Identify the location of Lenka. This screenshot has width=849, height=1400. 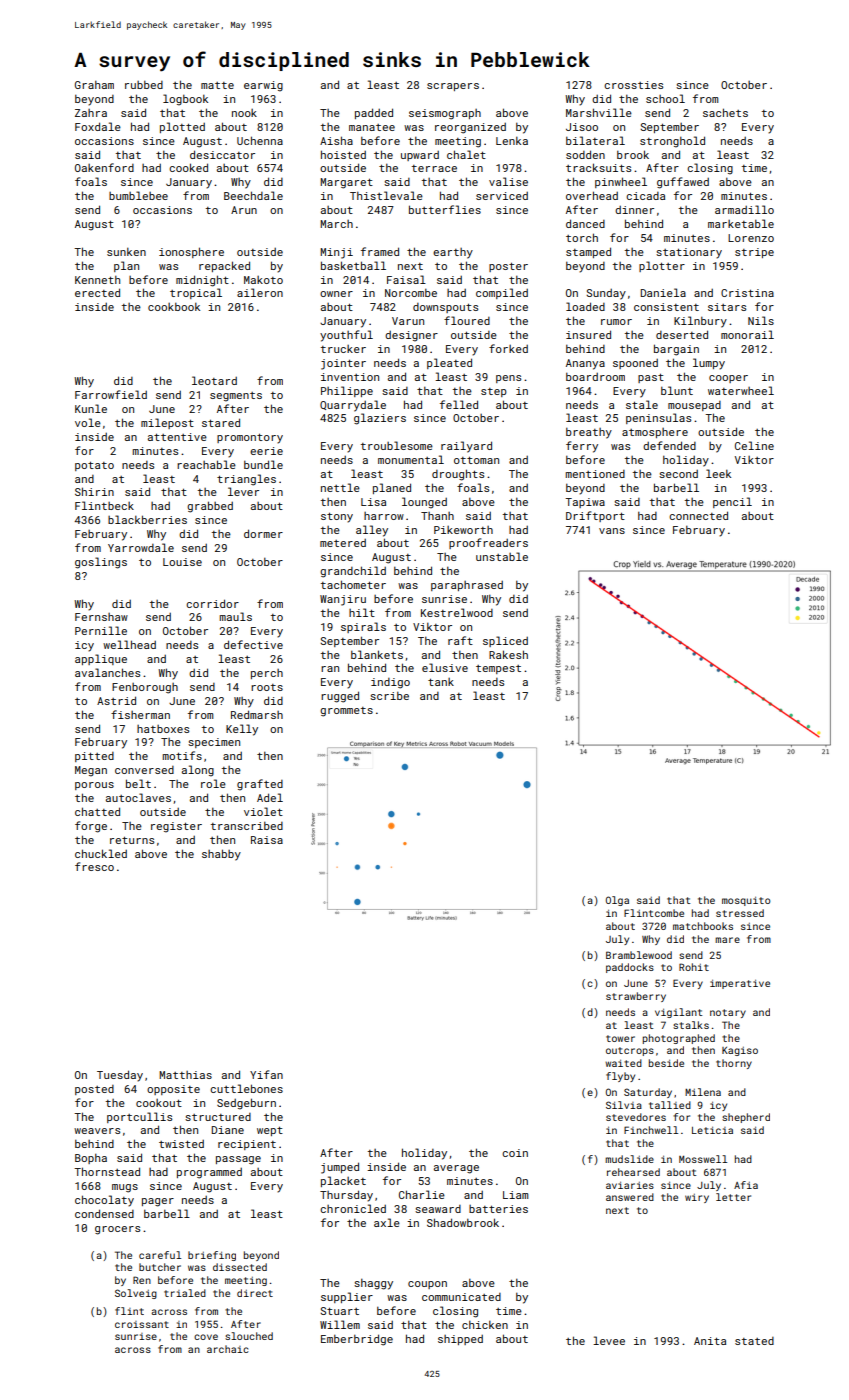
(512, 141).
